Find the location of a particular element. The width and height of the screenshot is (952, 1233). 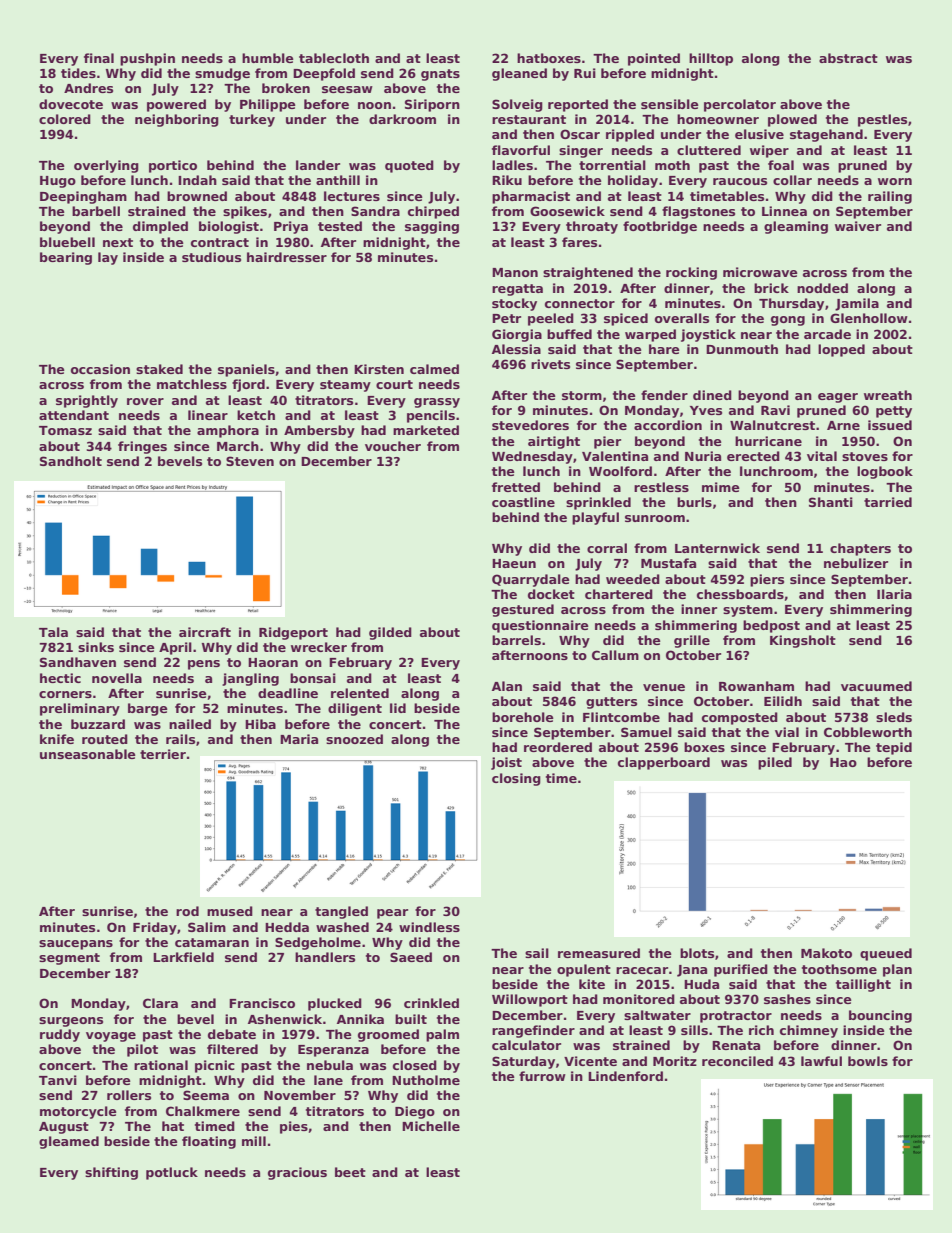

Moritz is located at coordinates (675, 1061).
